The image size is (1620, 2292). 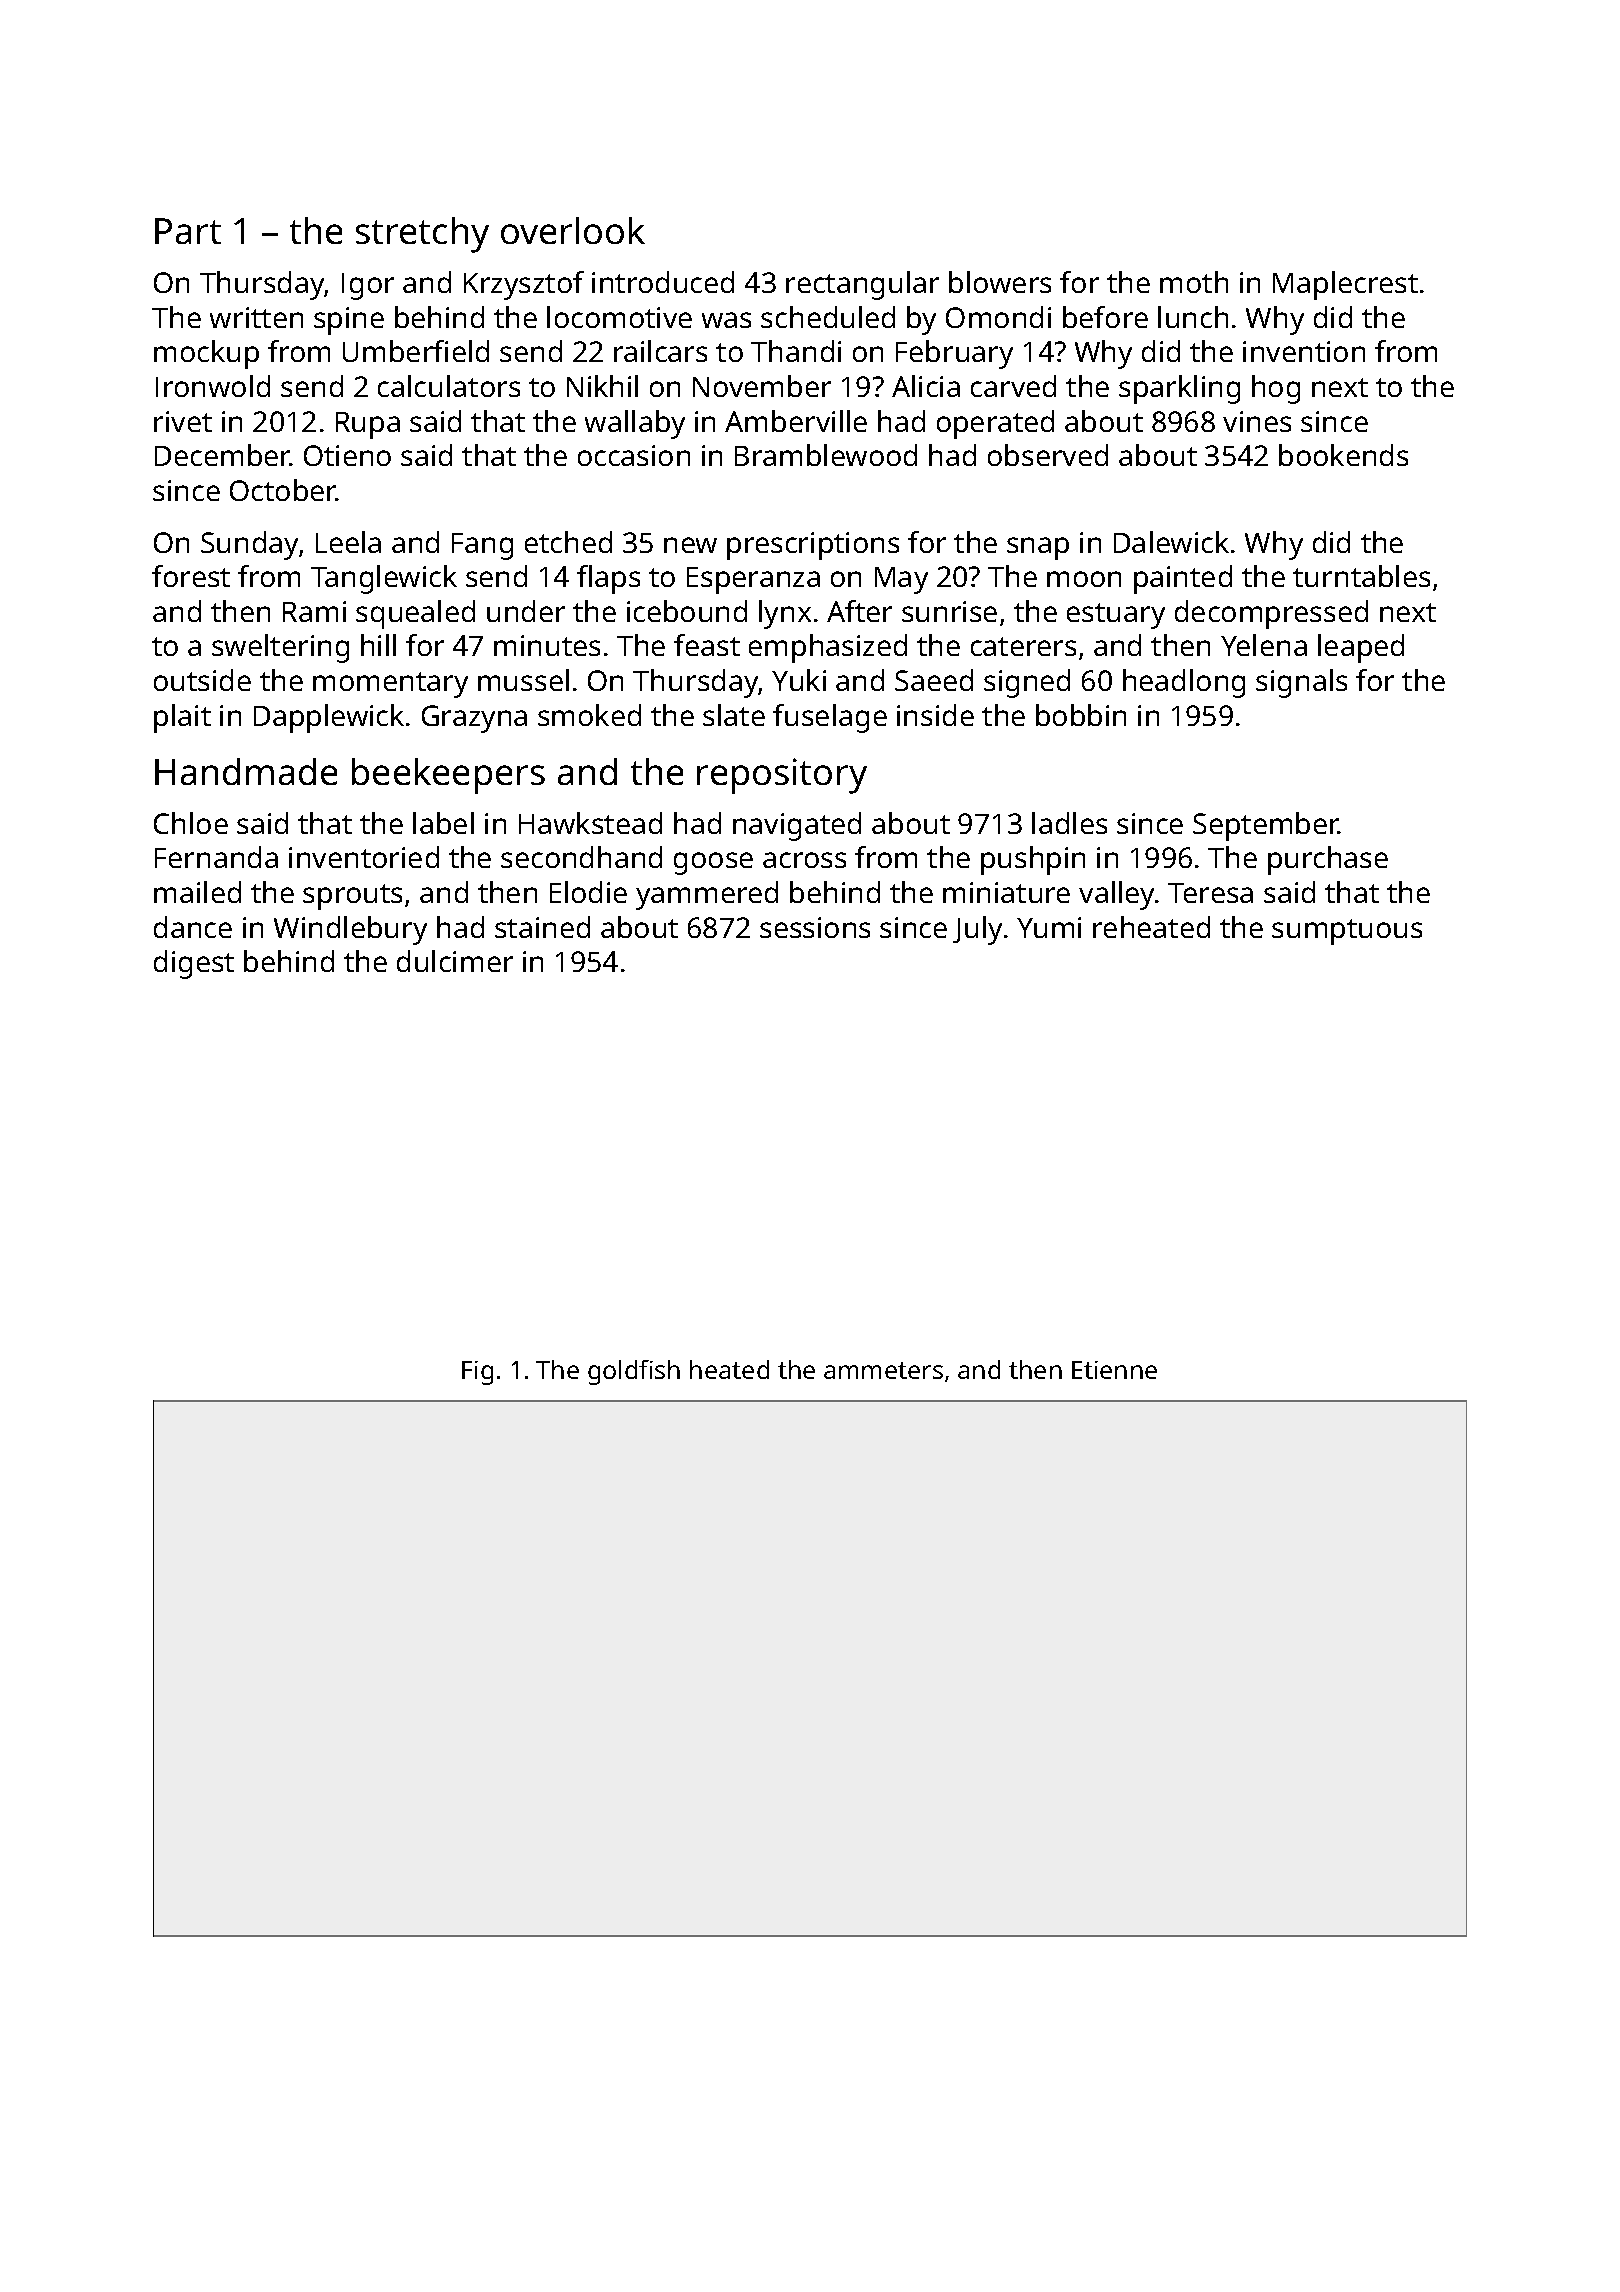 What do you see at coordinates (1328, 860) in the page?
I see `purchase` at bounding box center [1328, 860].
